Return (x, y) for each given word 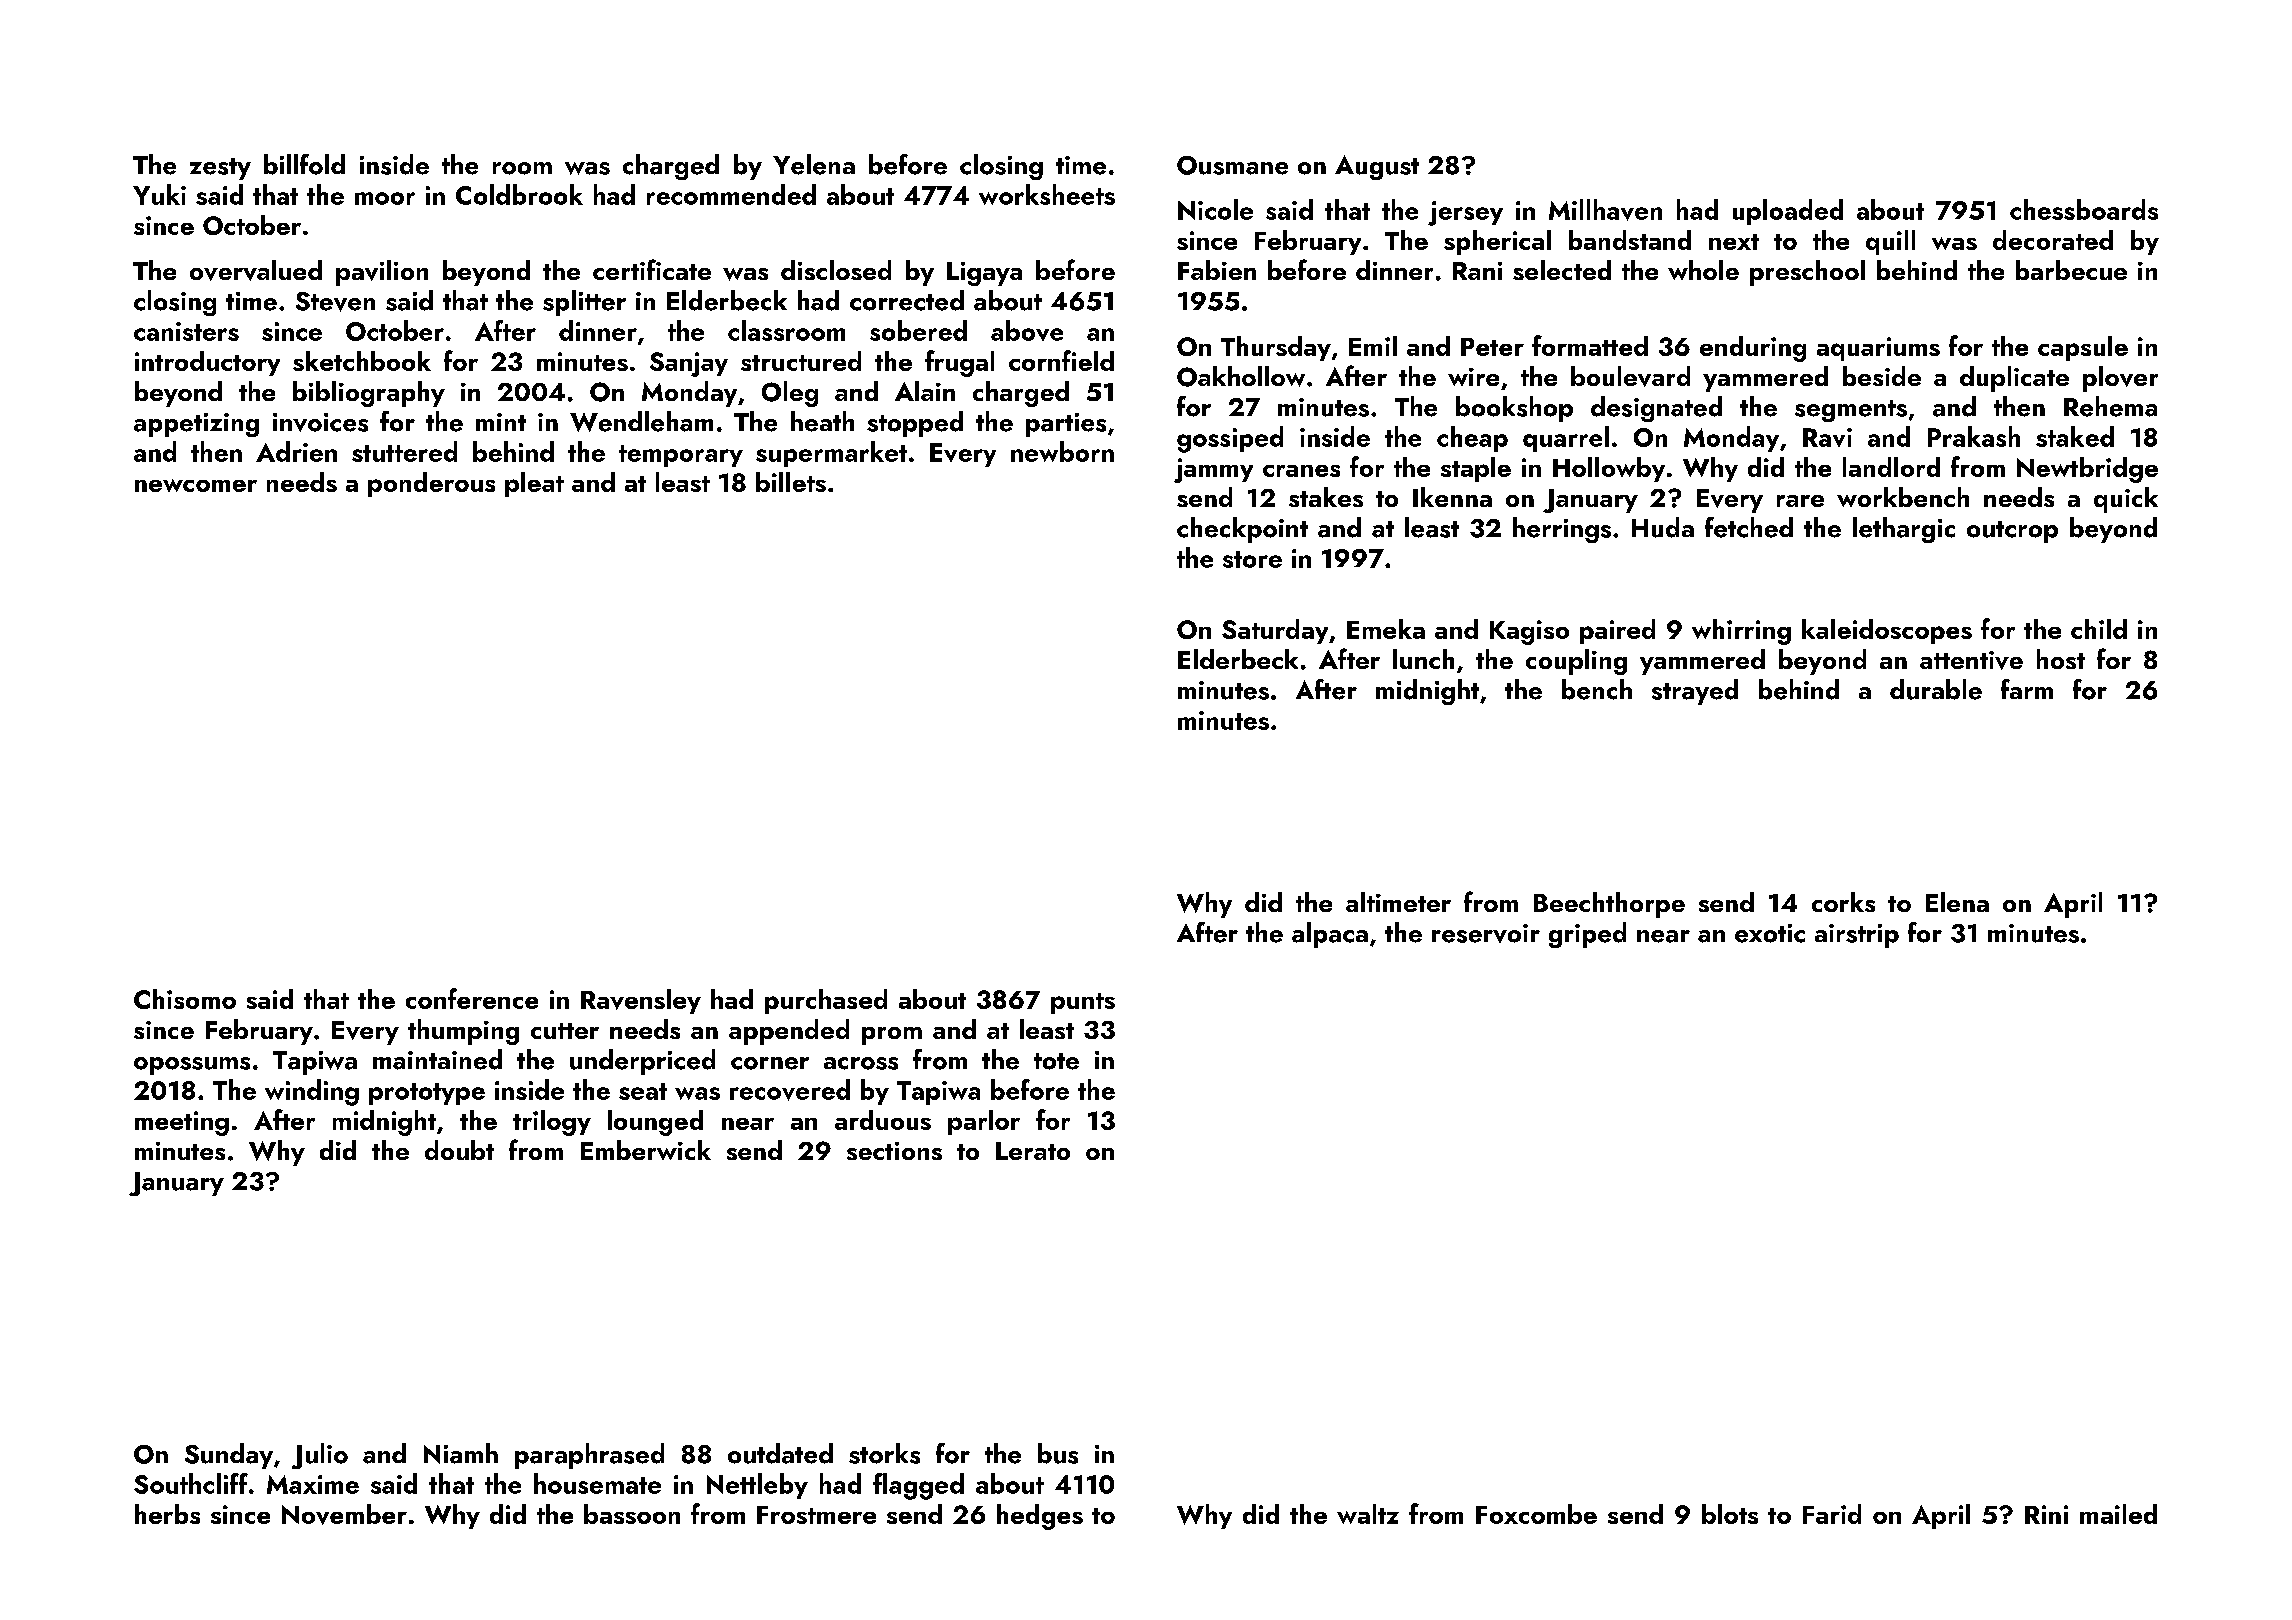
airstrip (1857, 936)
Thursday (1276, 348)
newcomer (196, 485)
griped (1587, 935)
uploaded (1788, 212)
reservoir (1486, 933)
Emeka (1386, 629)
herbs (167, 1514)
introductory (207, 363)
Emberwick (646, 1150)
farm (2027, 689)
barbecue (2071, 270)
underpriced (642, 1062)
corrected (907, 300)
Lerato (1033, 1151)
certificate (652, 269)
